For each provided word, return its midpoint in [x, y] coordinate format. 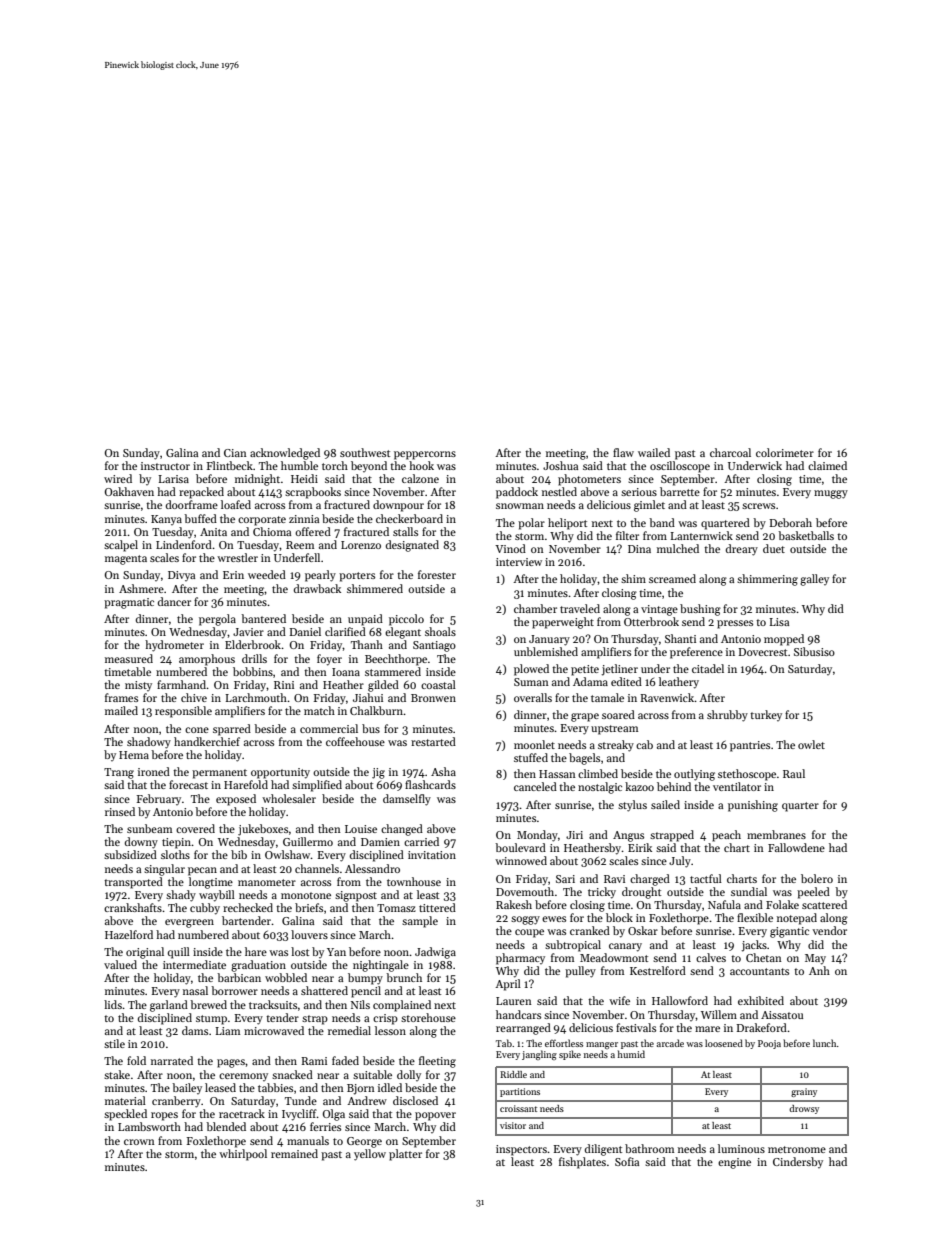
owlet [811, 744]
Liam [227, 1031]
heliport [567, 524]
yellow [370, 1155]
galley [814, 580]
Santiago [434, 646]
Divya [181, 576]
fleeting [437, 1062]
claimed [827, 465]
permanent [219, 774]
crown [139, 1142]
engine [734, 1163]
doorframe [192, 504]
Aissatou [782, 1015]
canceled [535, 786]
